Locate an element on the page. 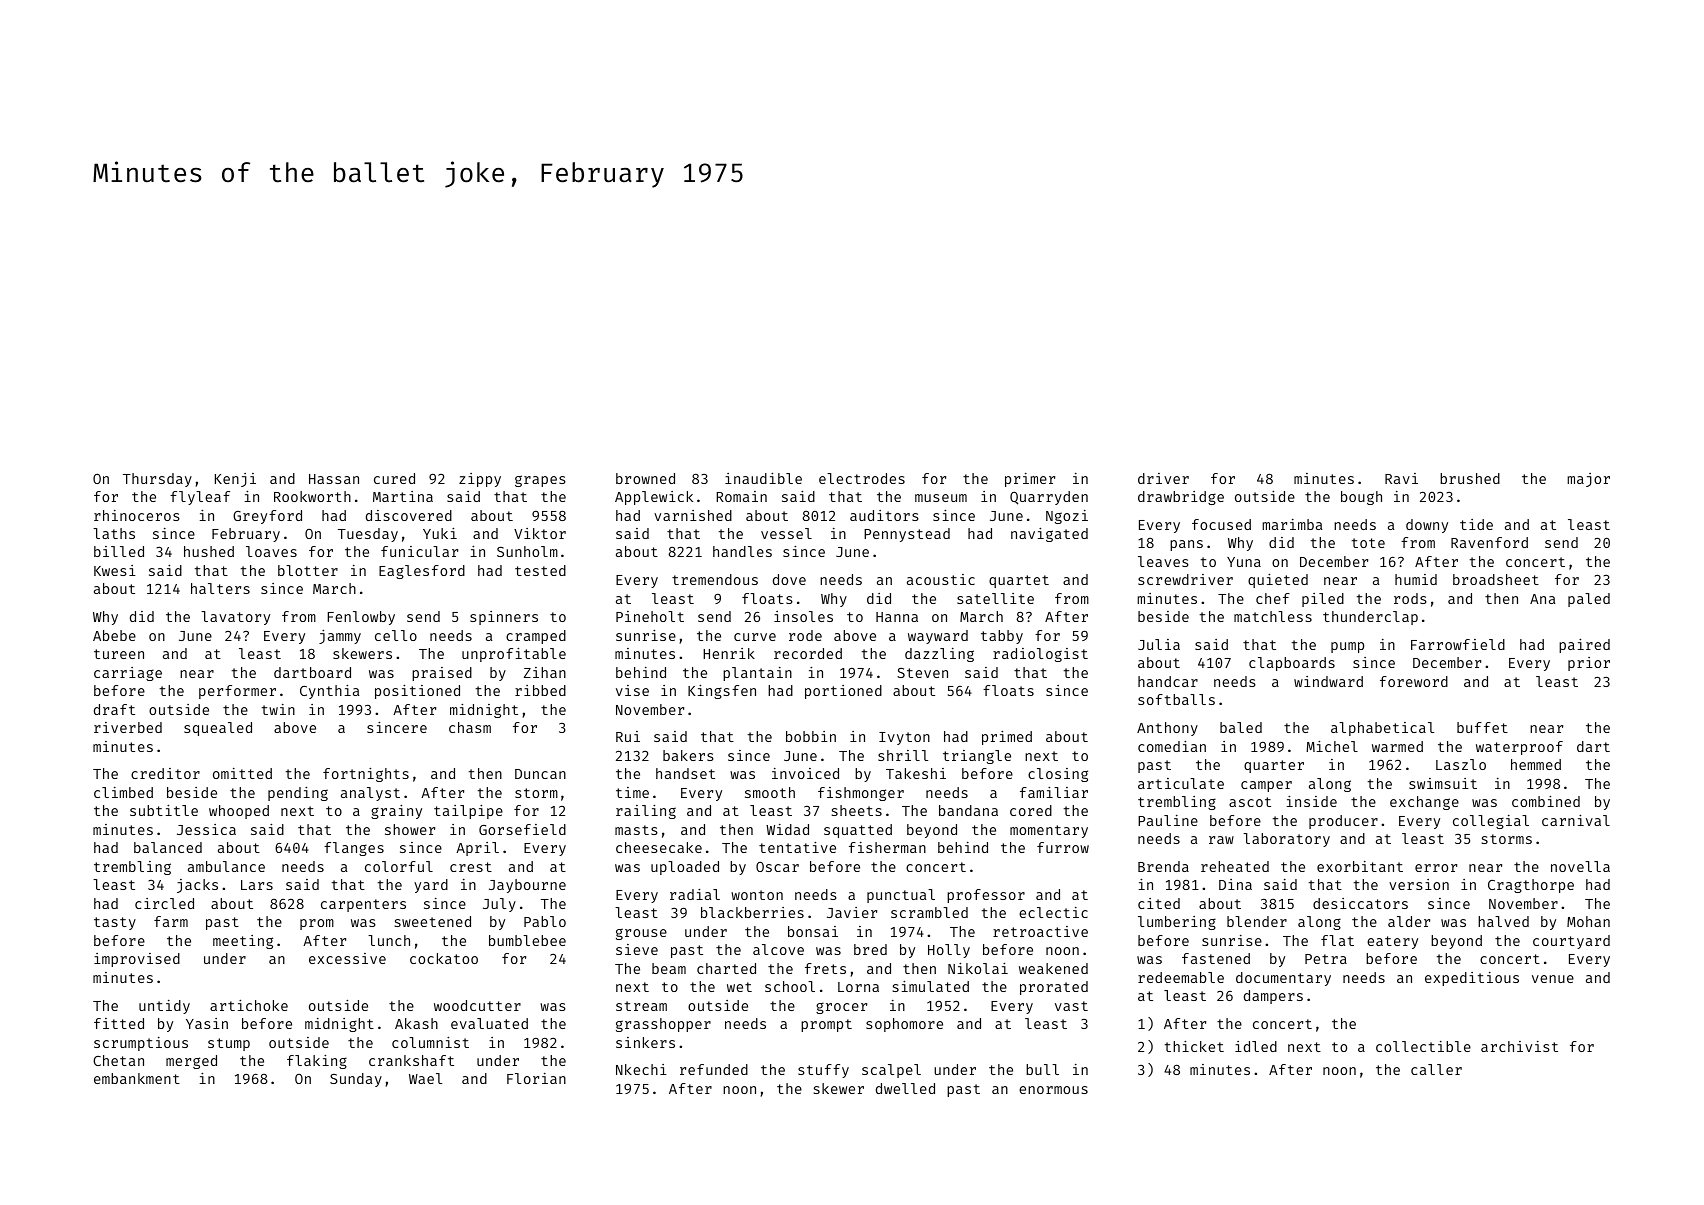 This document has height=1205, width=1704. railing is located at coordinates (646, 812).
